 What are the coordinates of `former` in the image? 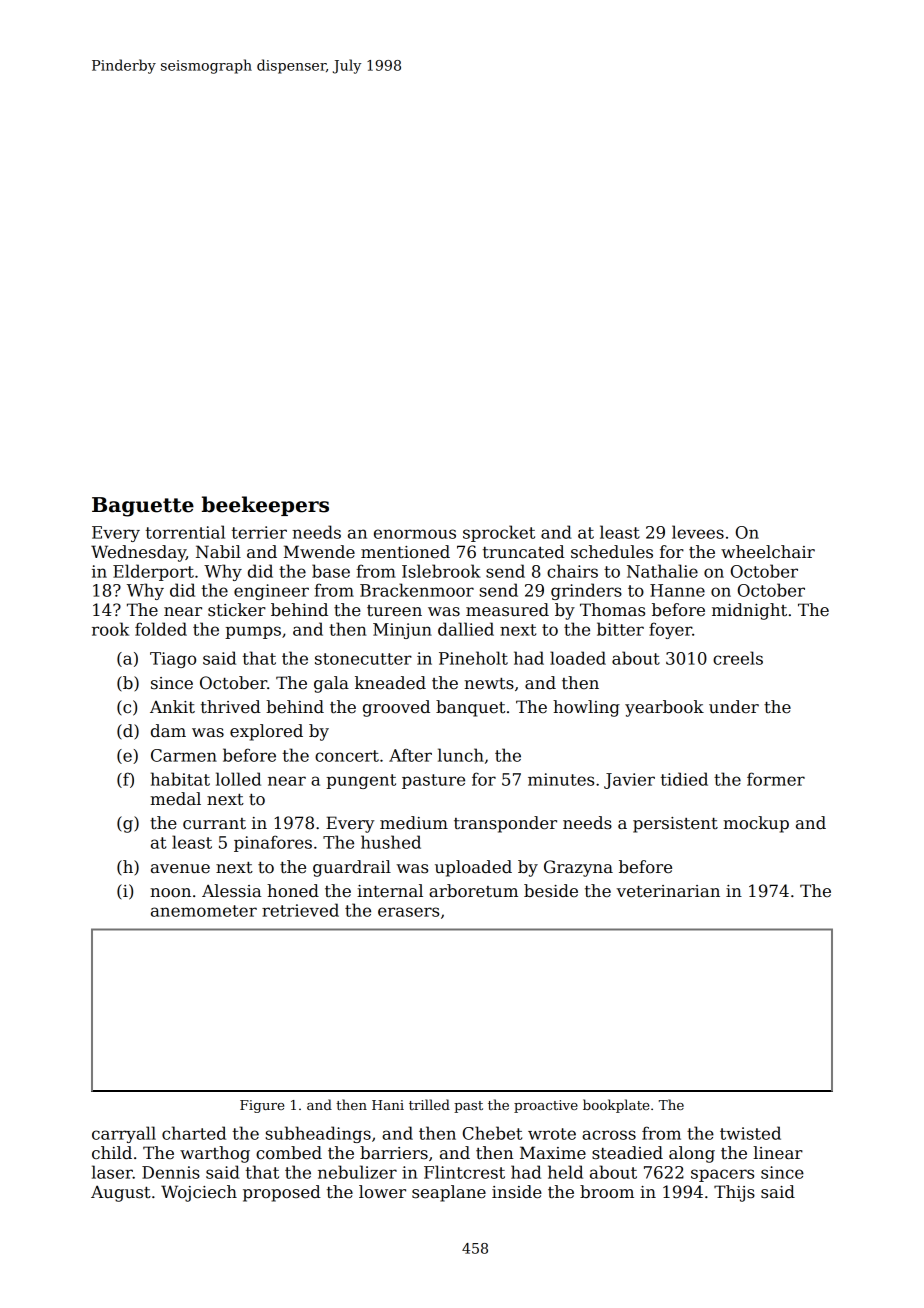 It's located at (776, 779).
